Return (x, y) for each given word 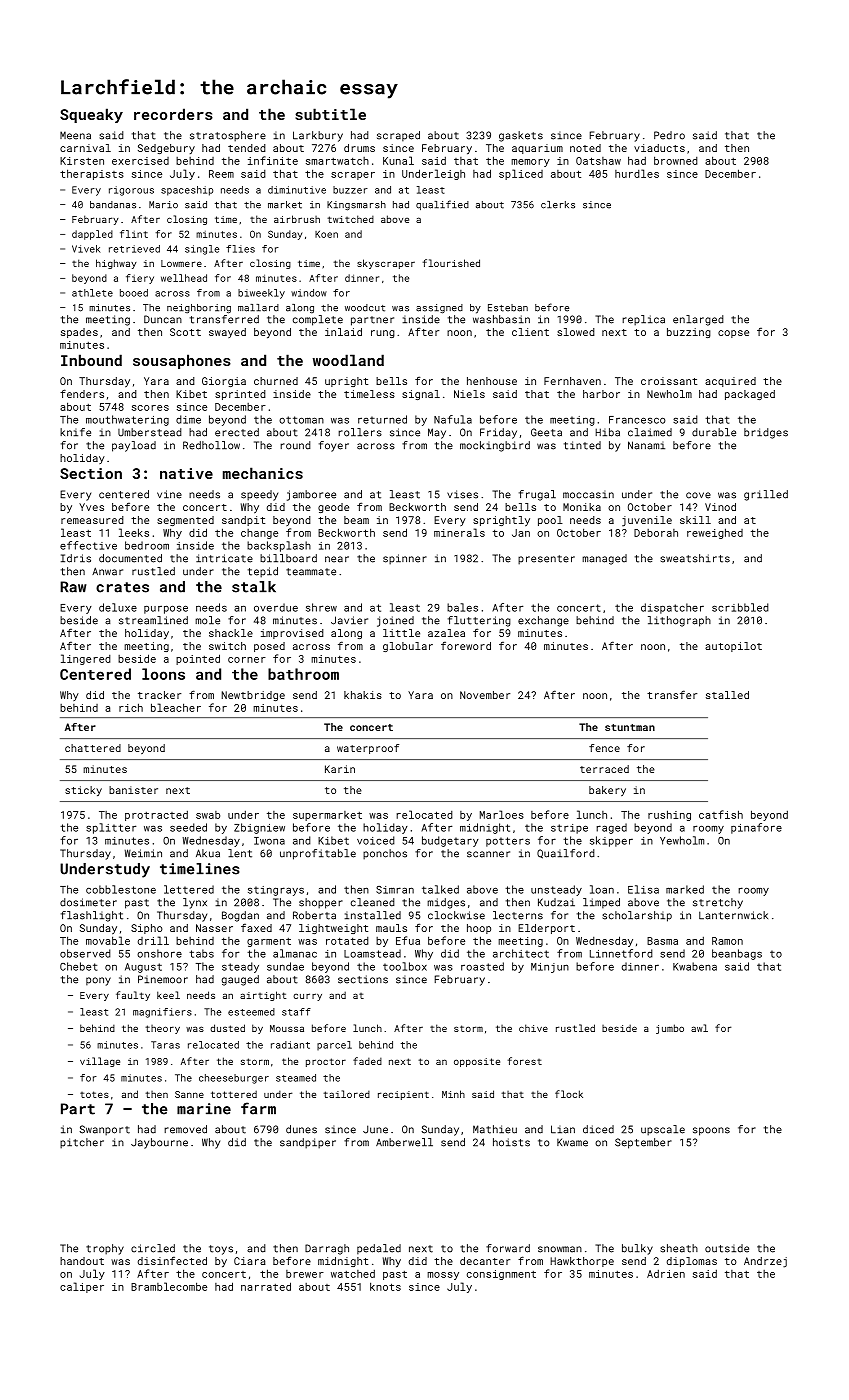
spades (79, 333)
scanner (488, 854)
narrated (266, 1286)
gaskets (521, 136)
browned (676, 160)
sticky (83, 791)
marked (685, 889)
